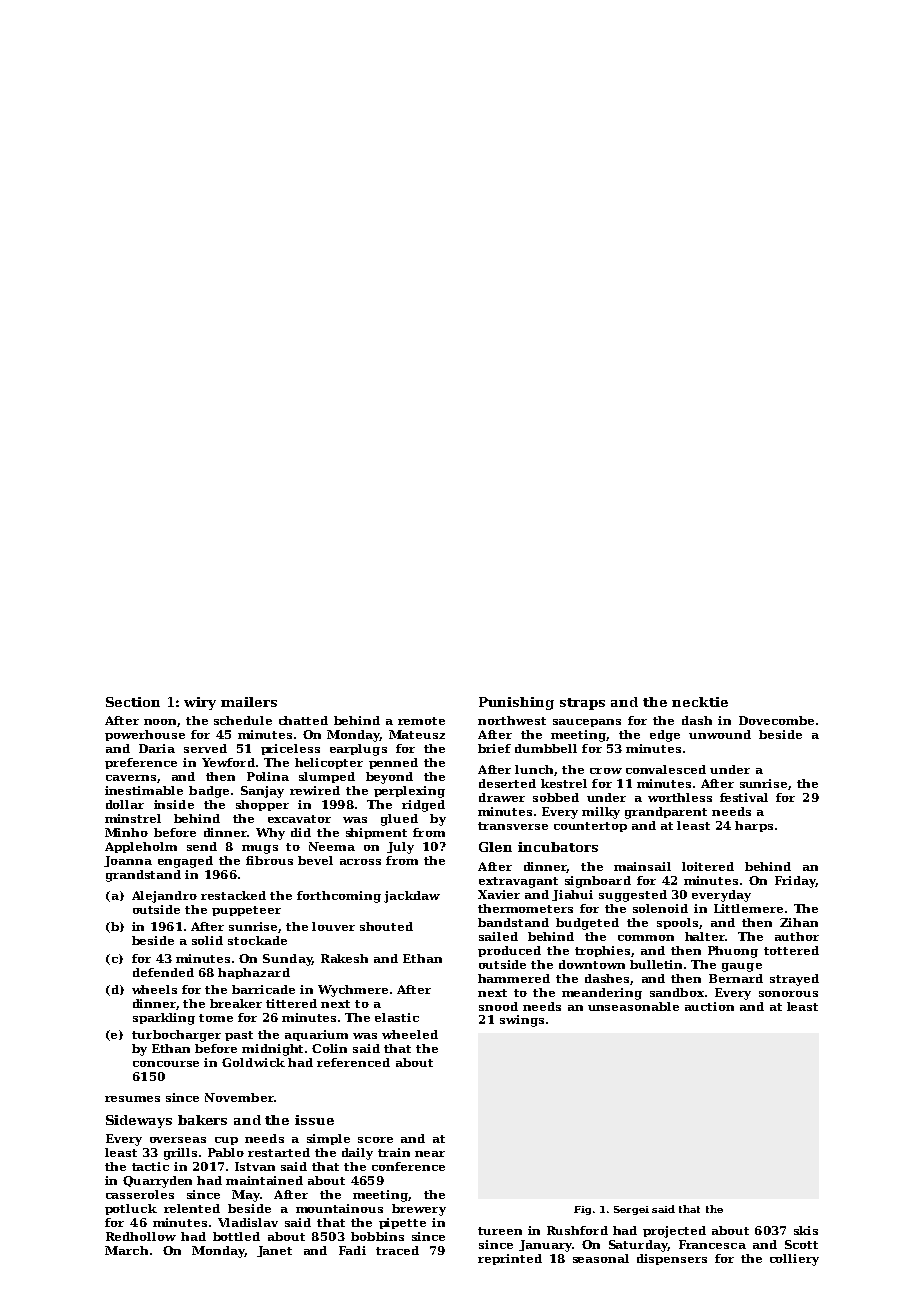 This image has height=1308, width=924. Describe the element at coordinates (788, 994) in the image. I see `sonorous` at that location.
